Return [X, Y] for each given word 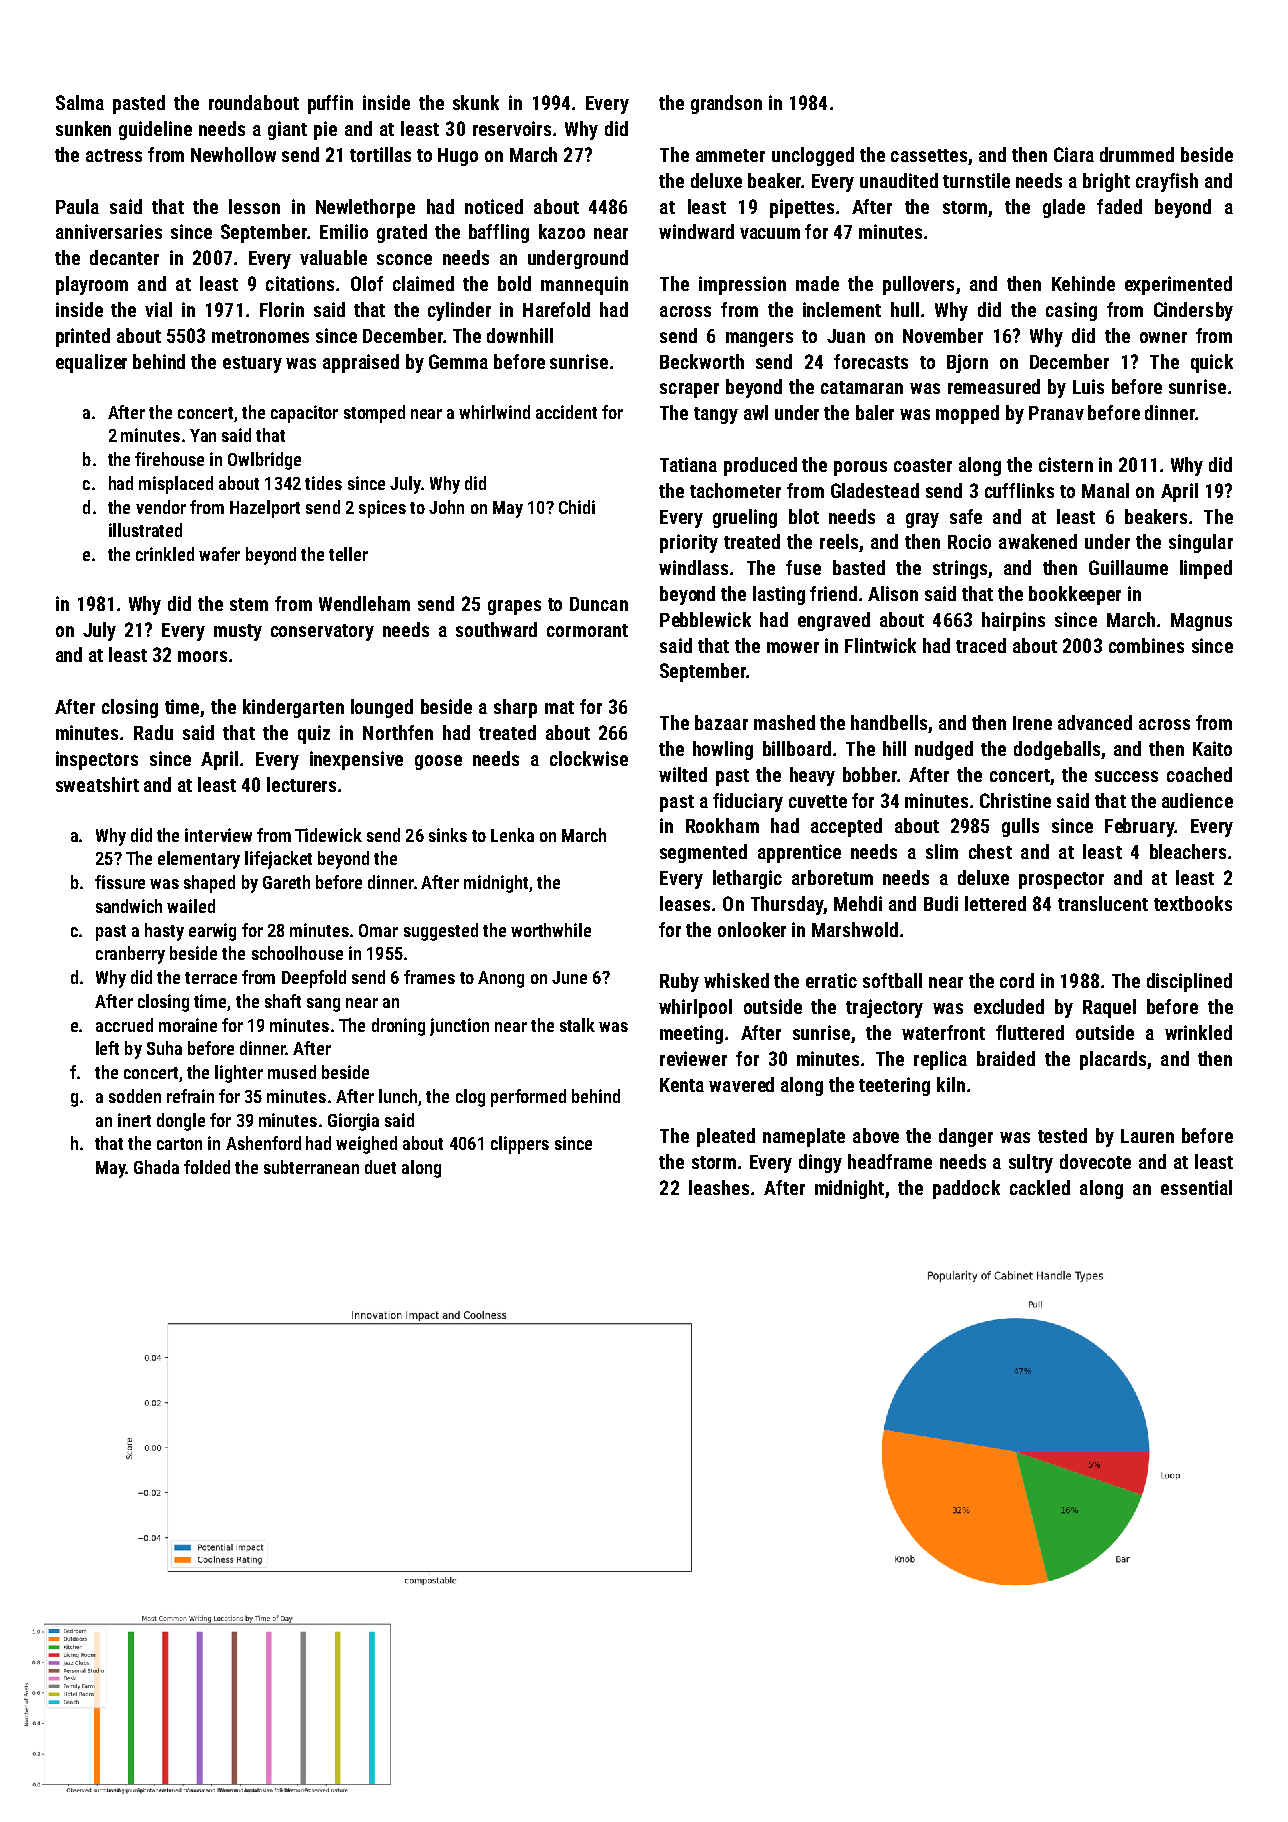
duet [380, 1167]
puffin [330, 104]
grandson [726, 104]
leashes [719, 1187]
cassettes [929, 155]
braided [1006, 1058]
